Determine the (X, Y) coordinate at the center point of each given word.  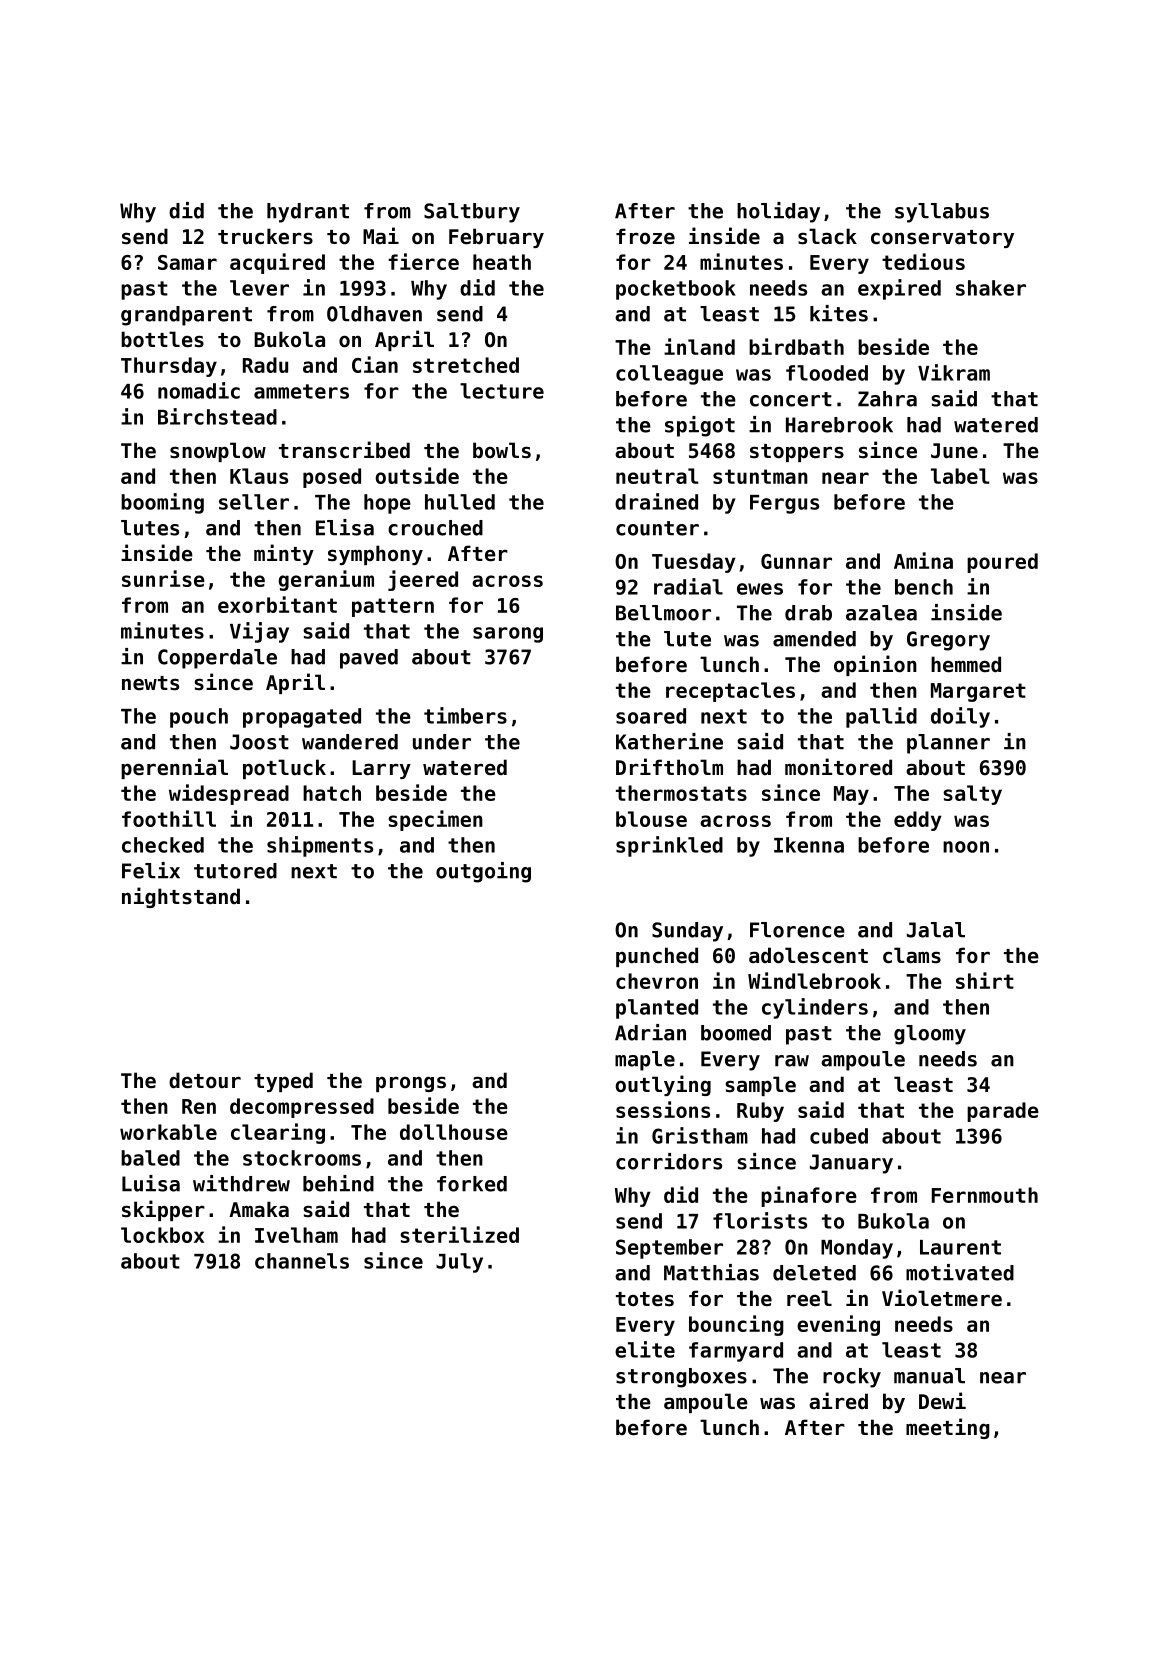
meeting (948, 1428)
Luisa (151, 1183)
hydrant (308, 213)
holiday (778, 212)
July (459, 1263)
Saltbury (472, 213)
